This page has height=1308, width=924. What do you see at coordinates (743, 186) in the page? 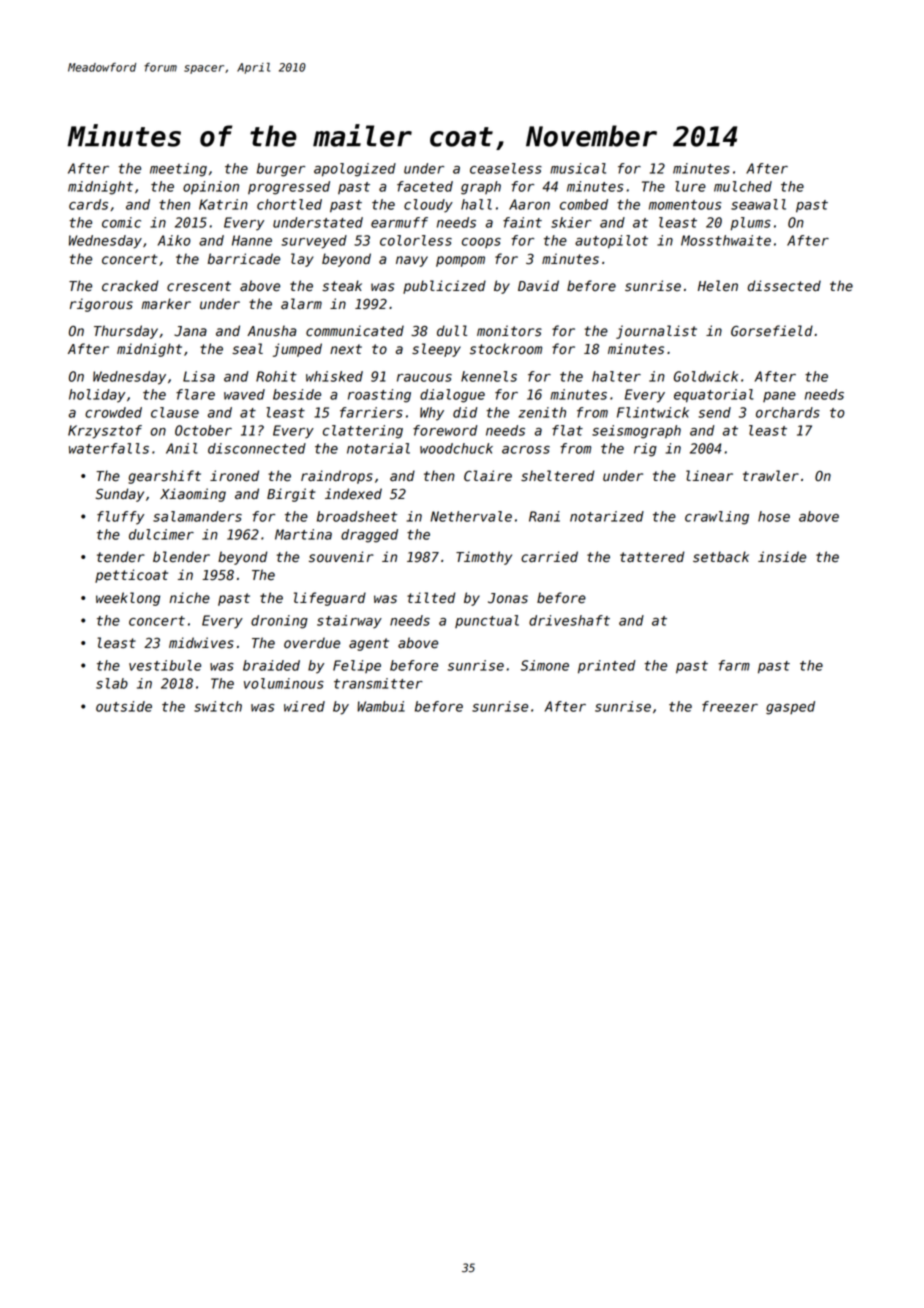
I see `mulched` at bounding box center [743, 186].
